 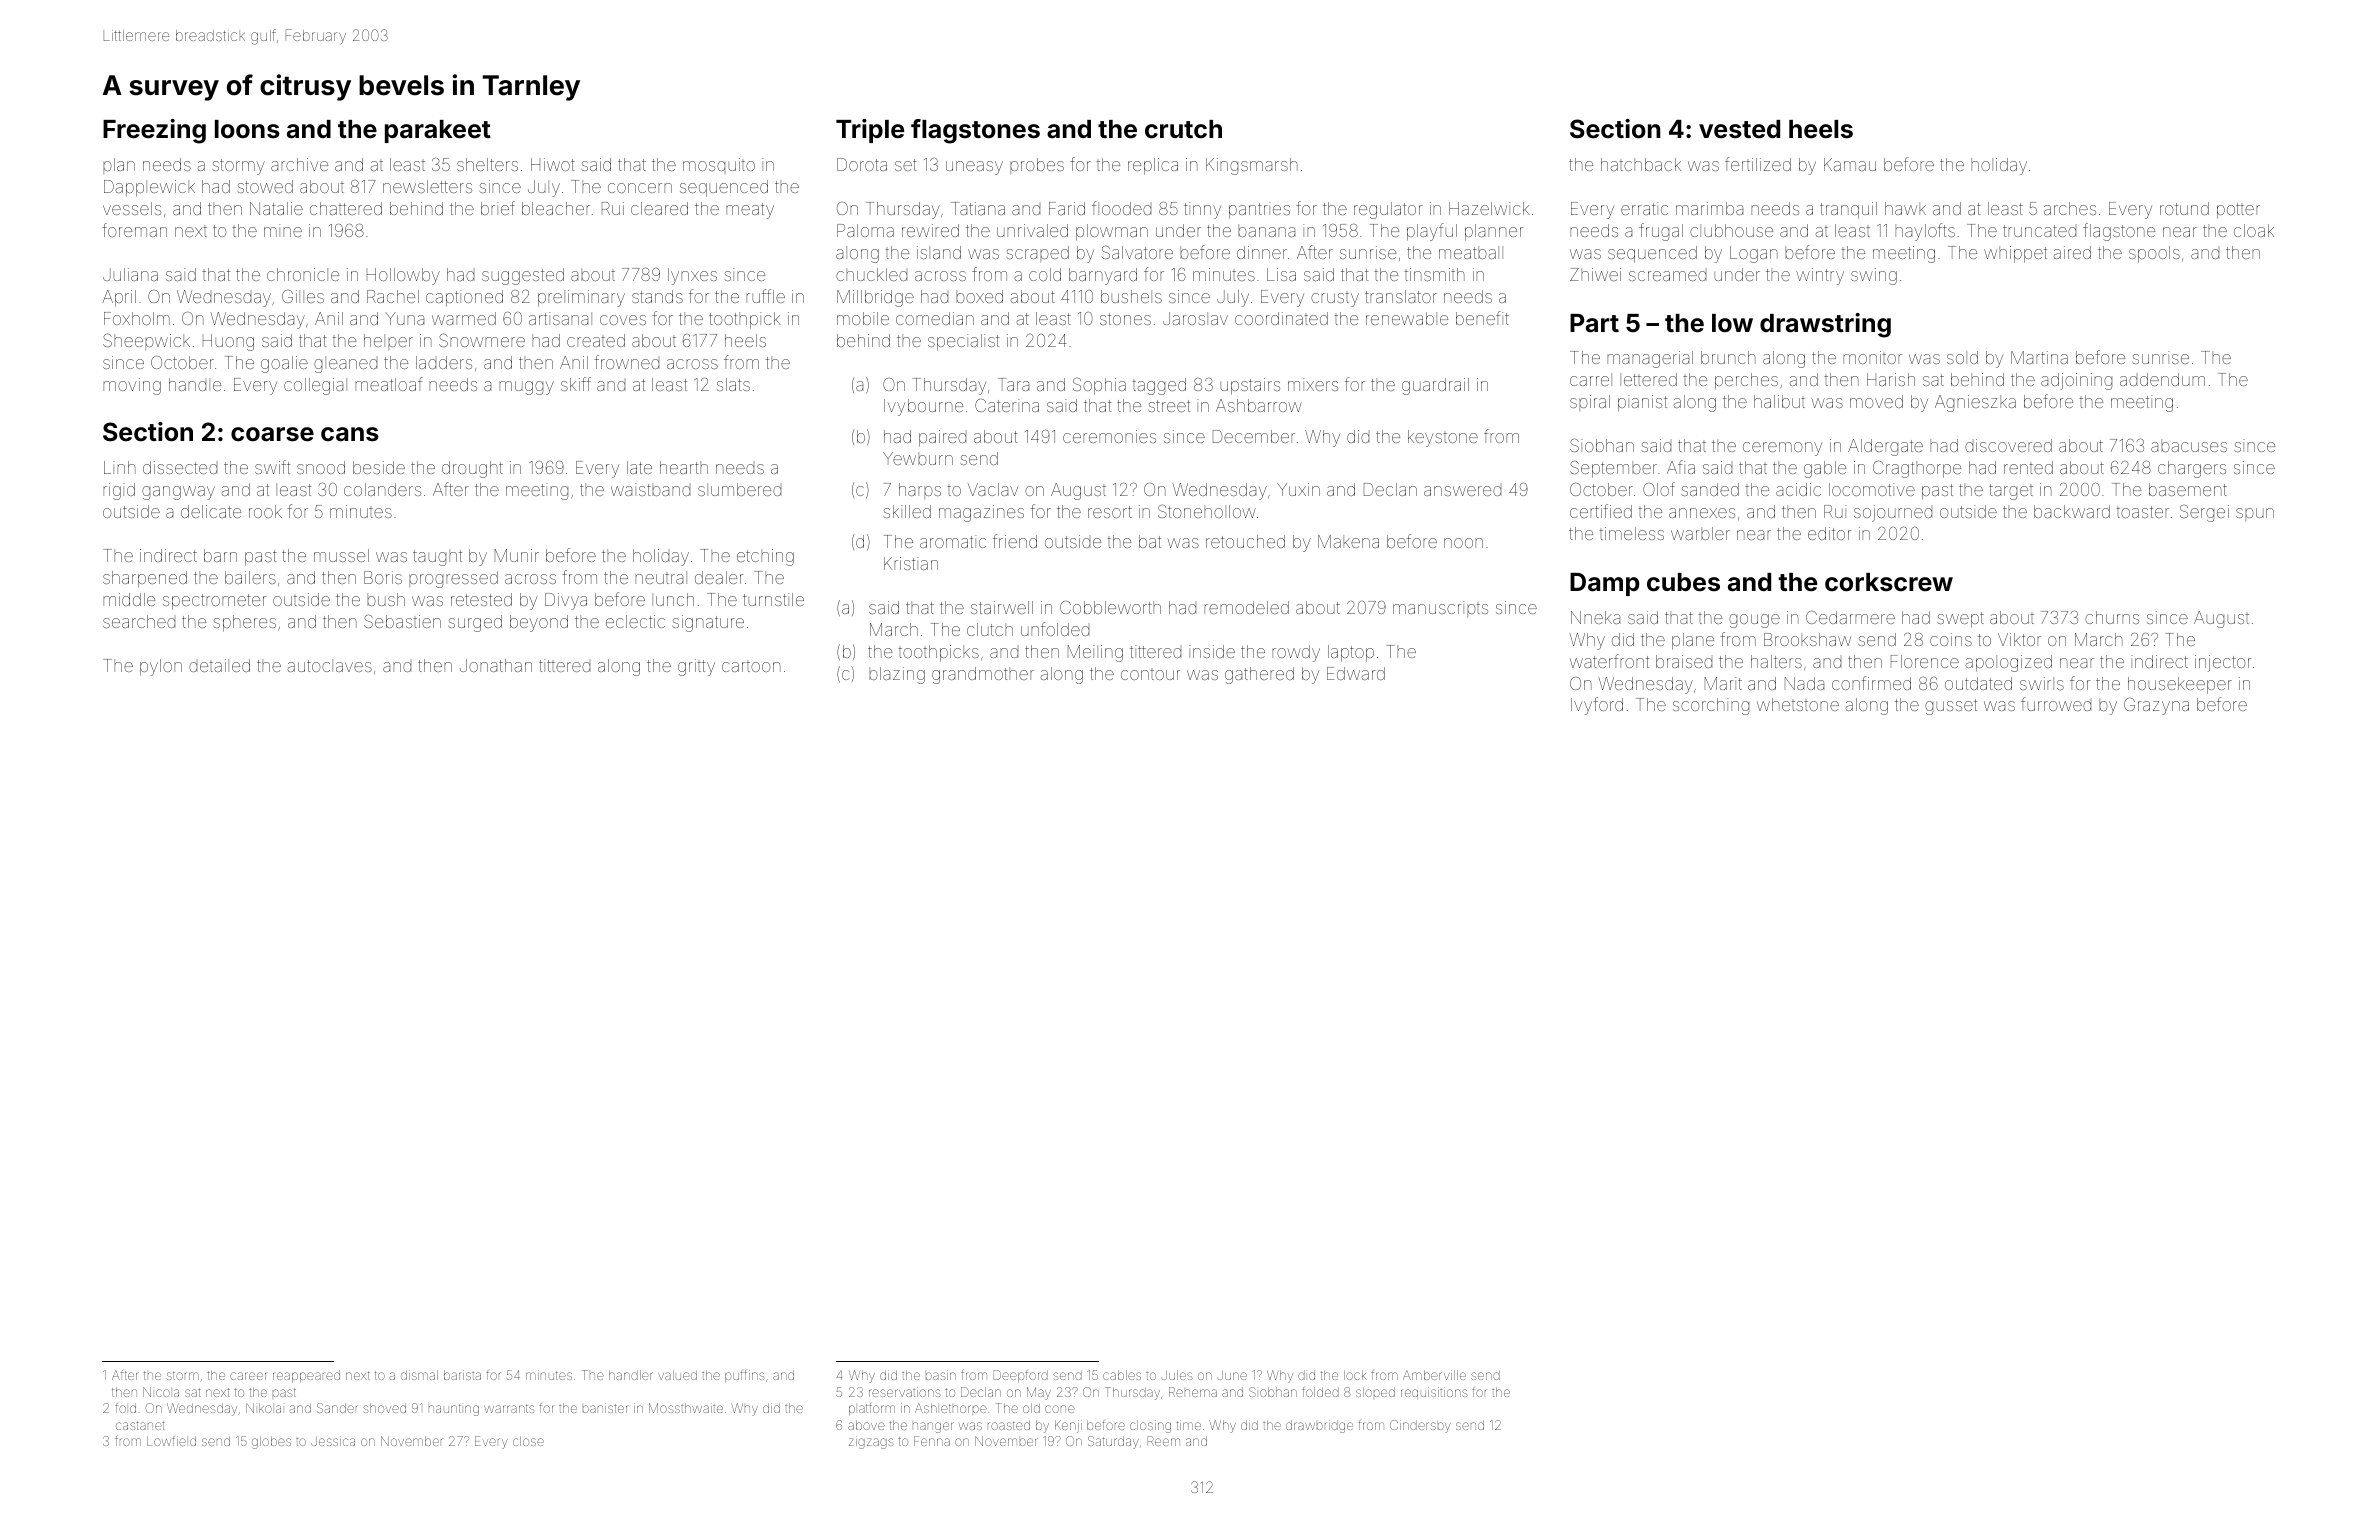 What do you see at coordinates (528, 1441) in the screenshot?
I see `close` at bounding box center [528, 1441].
